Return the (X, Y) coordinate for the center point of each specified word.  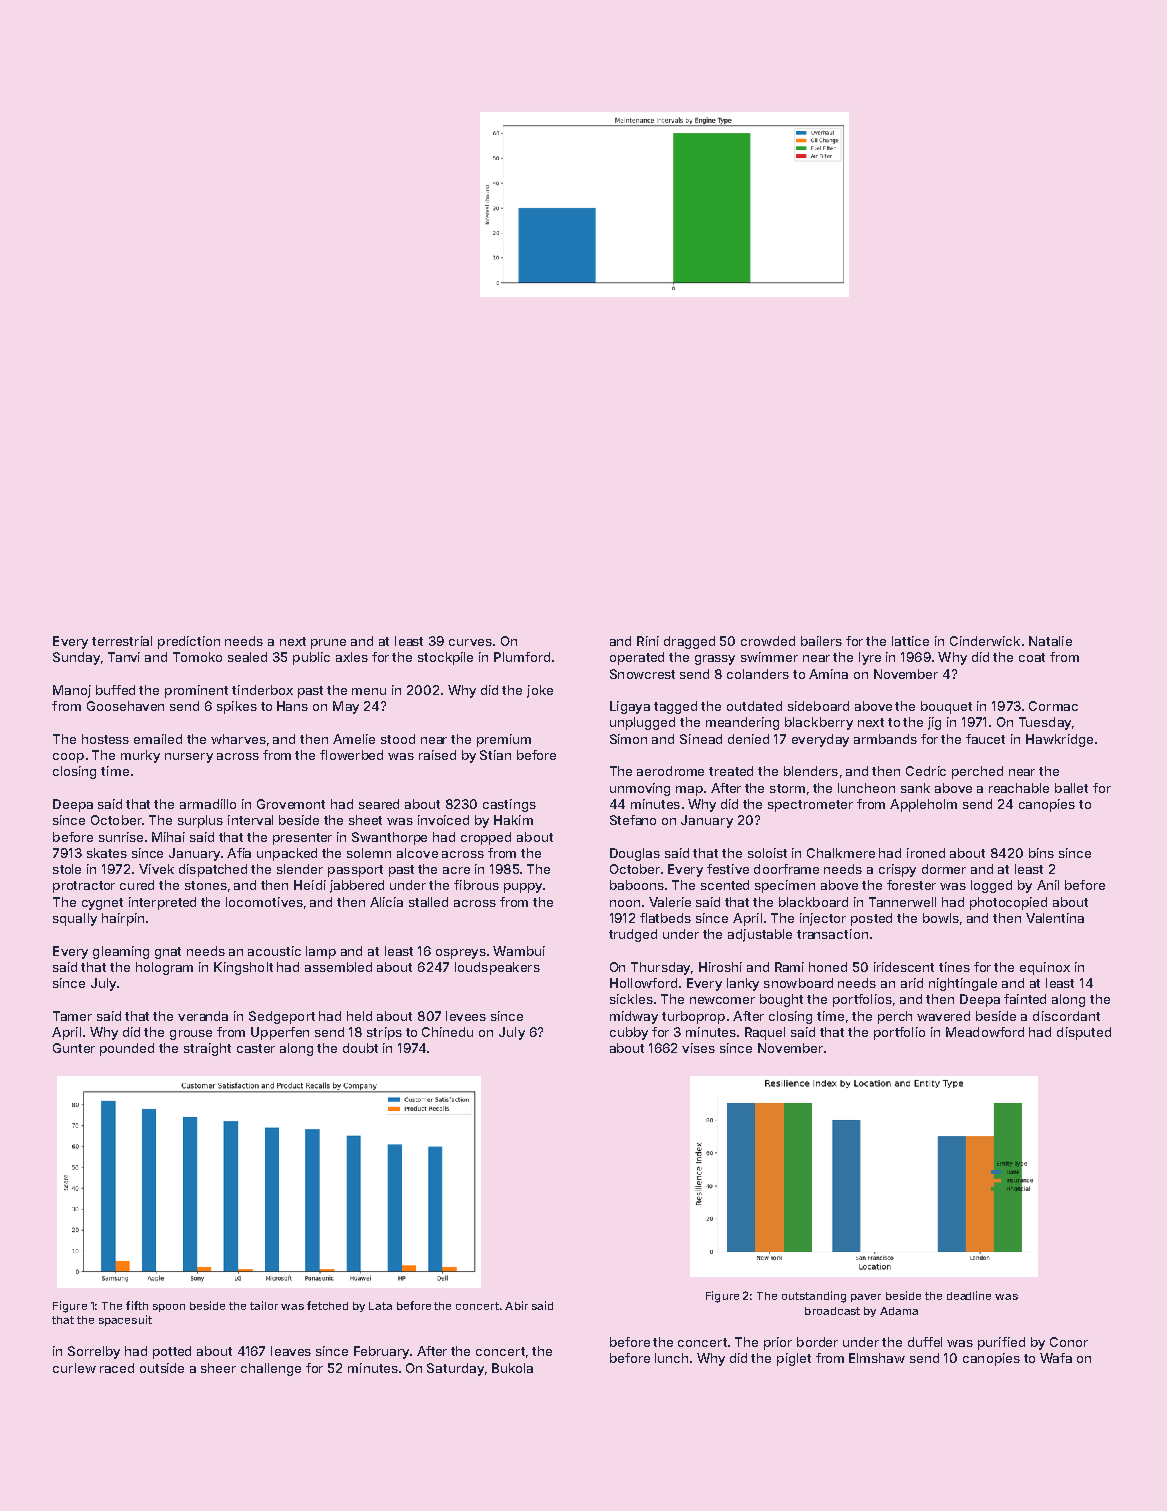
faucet (985, 739)
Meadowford (985, 1032)
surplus (200, 821)
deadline (969, 1295)
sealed (247, 657)
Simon (628, 739)
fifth (137, 1305)
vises (698, 1048)
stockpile (445, 658)
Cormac (1053, 706)
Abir (516, 1305)
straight (207, 1049)
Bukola (512, 1368)
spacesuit (125, 1320)
